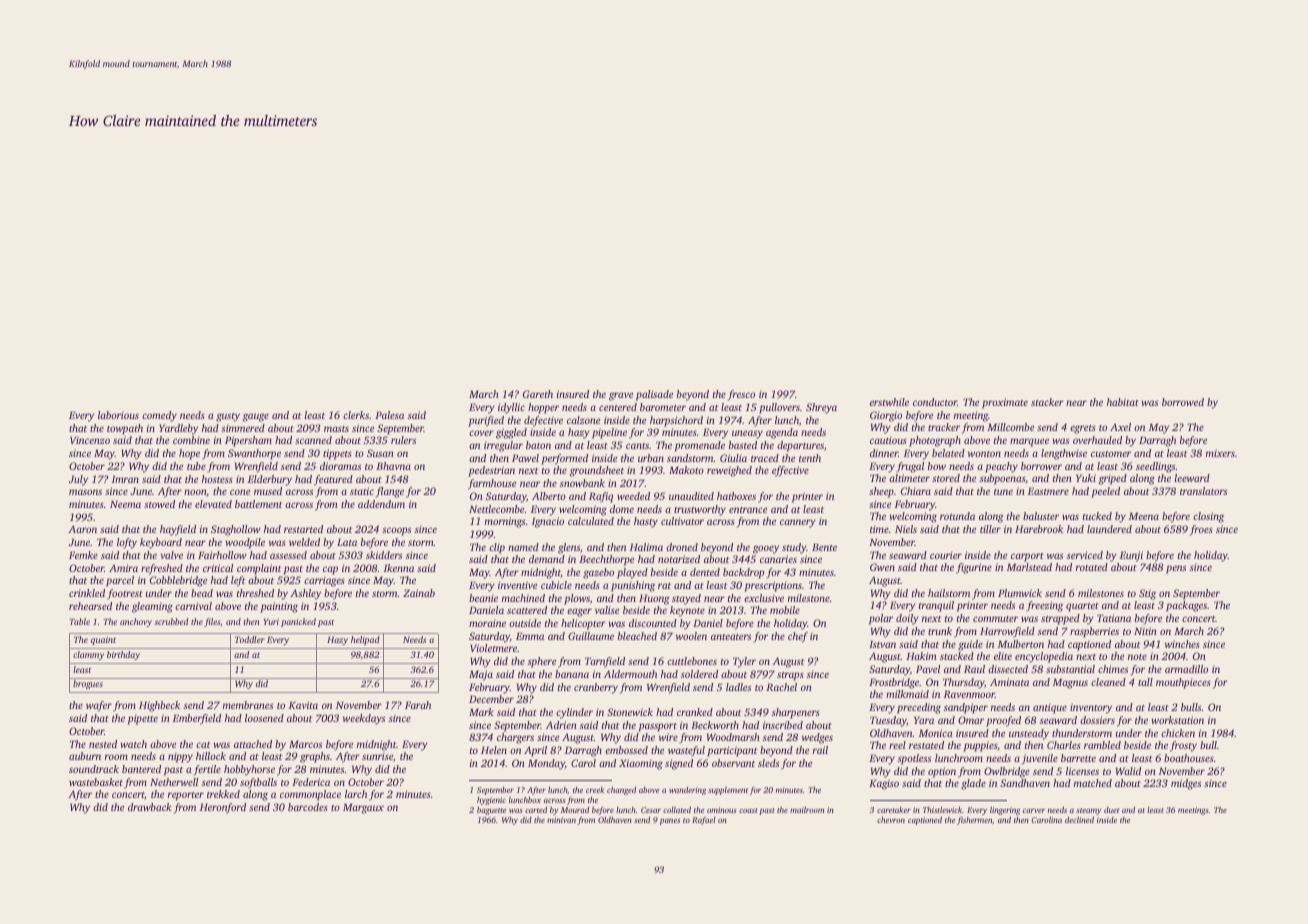 The image size is (1308, 924). What do you see at coordinates (704, 821) in the image?
I see `Rafael` at bounding box center [704, 821].
